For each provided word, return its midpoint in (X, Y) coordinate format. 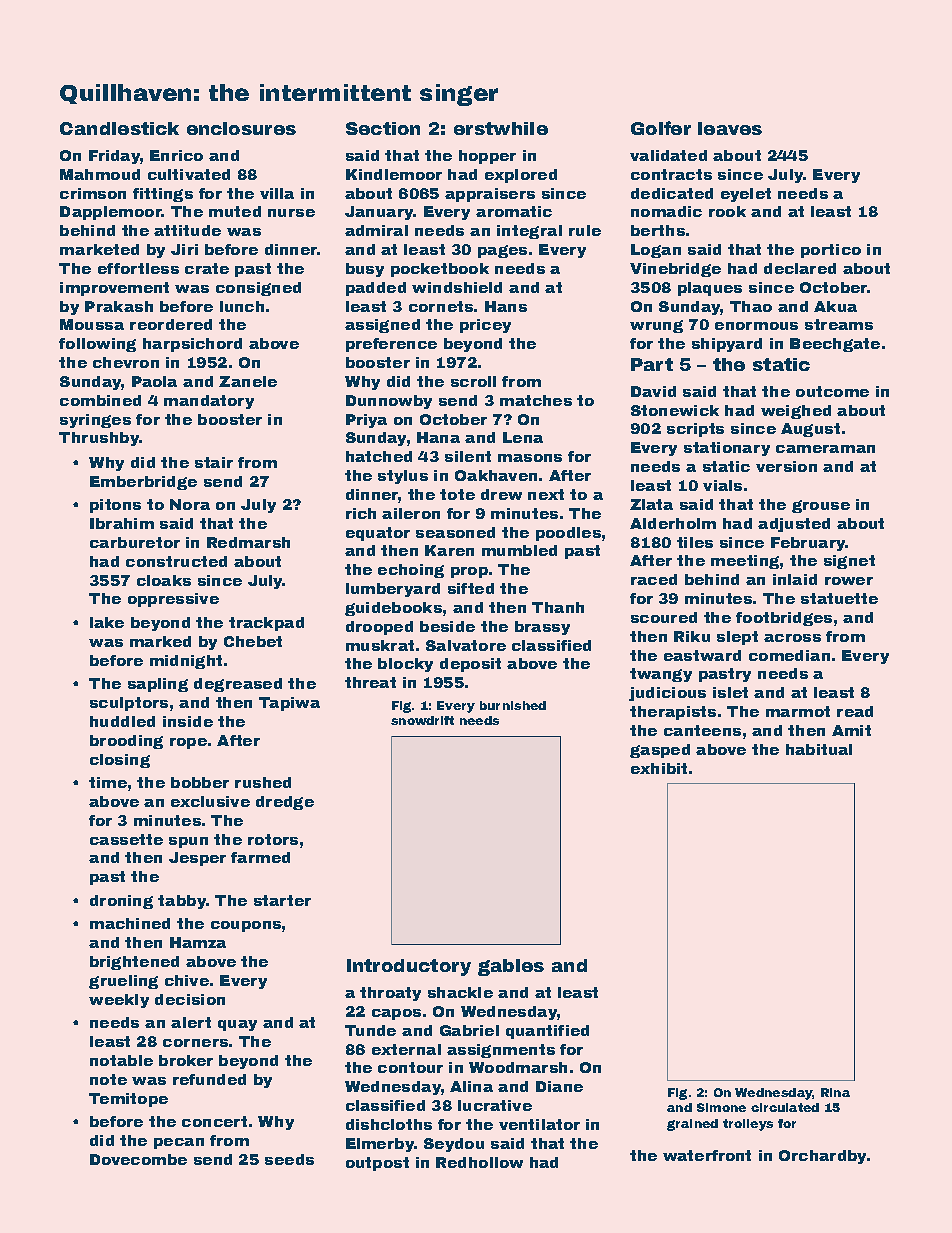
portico (831, 251)
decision (190, 999)
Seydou (454, 1145)
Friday (114, 157)
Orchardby (822, 1157)
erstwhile (501, 128)
